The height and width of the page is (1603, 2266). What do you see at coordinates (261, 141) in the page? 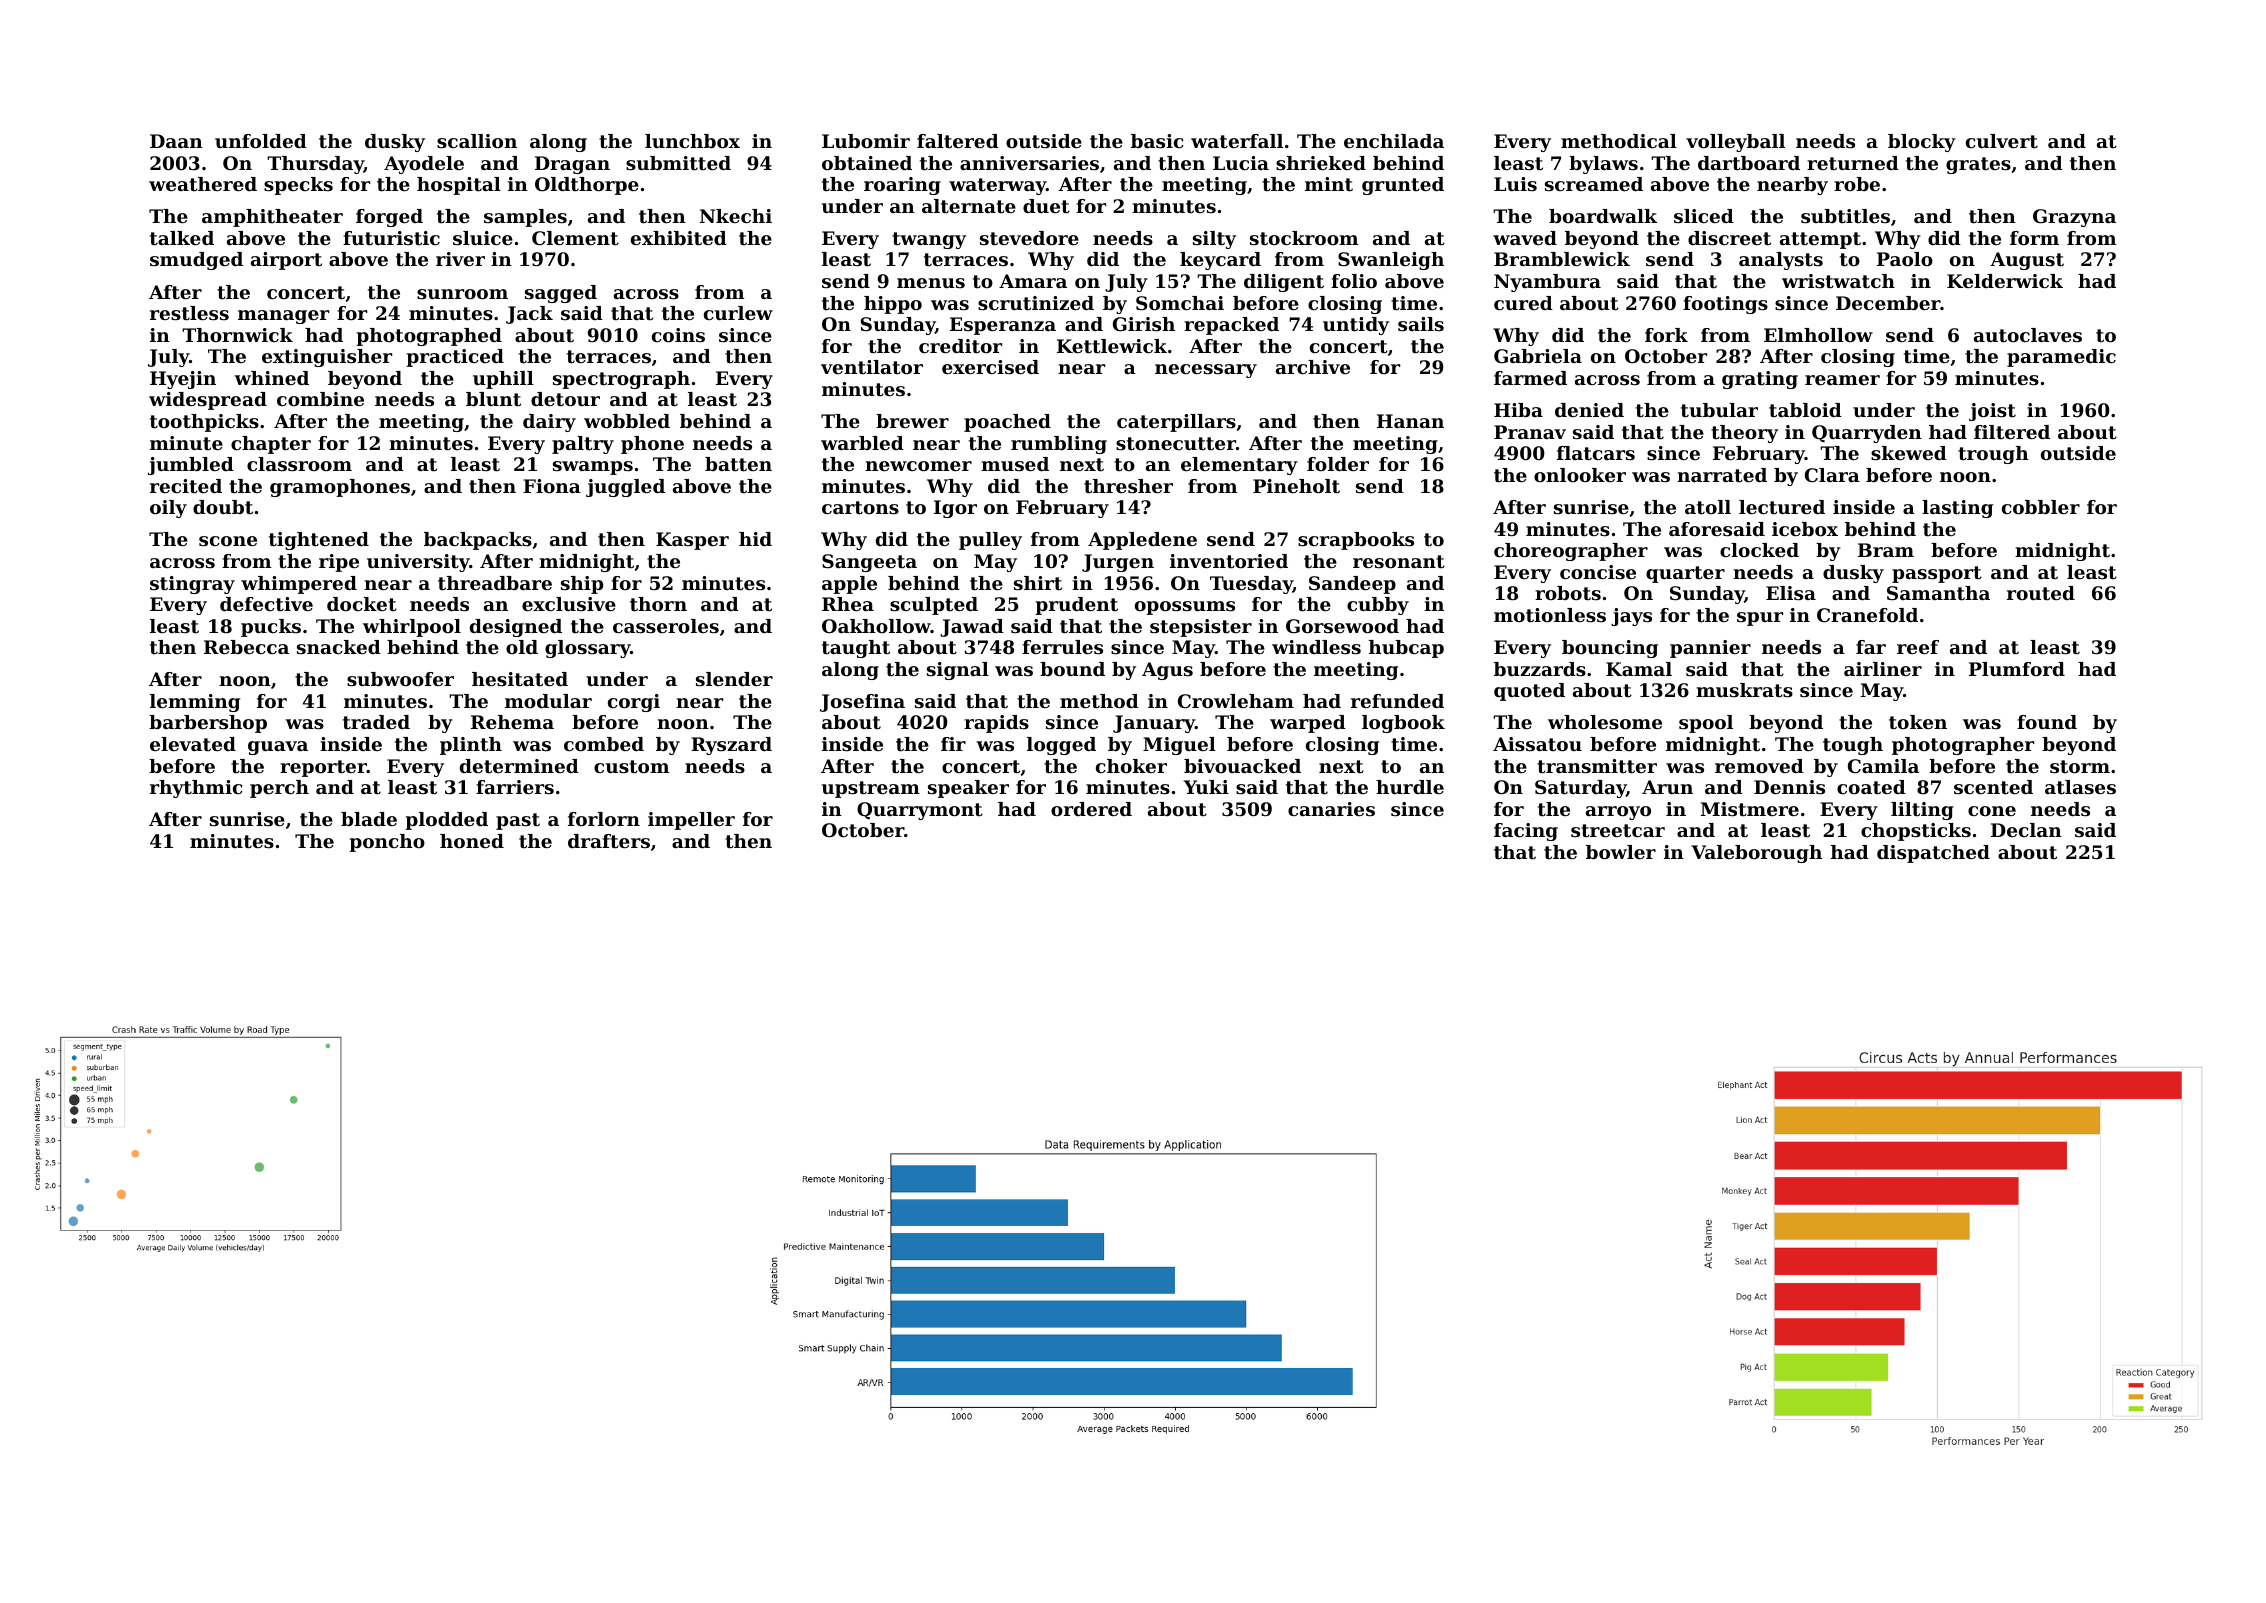
I see `unfolded` at bounding box center [261, 141].
